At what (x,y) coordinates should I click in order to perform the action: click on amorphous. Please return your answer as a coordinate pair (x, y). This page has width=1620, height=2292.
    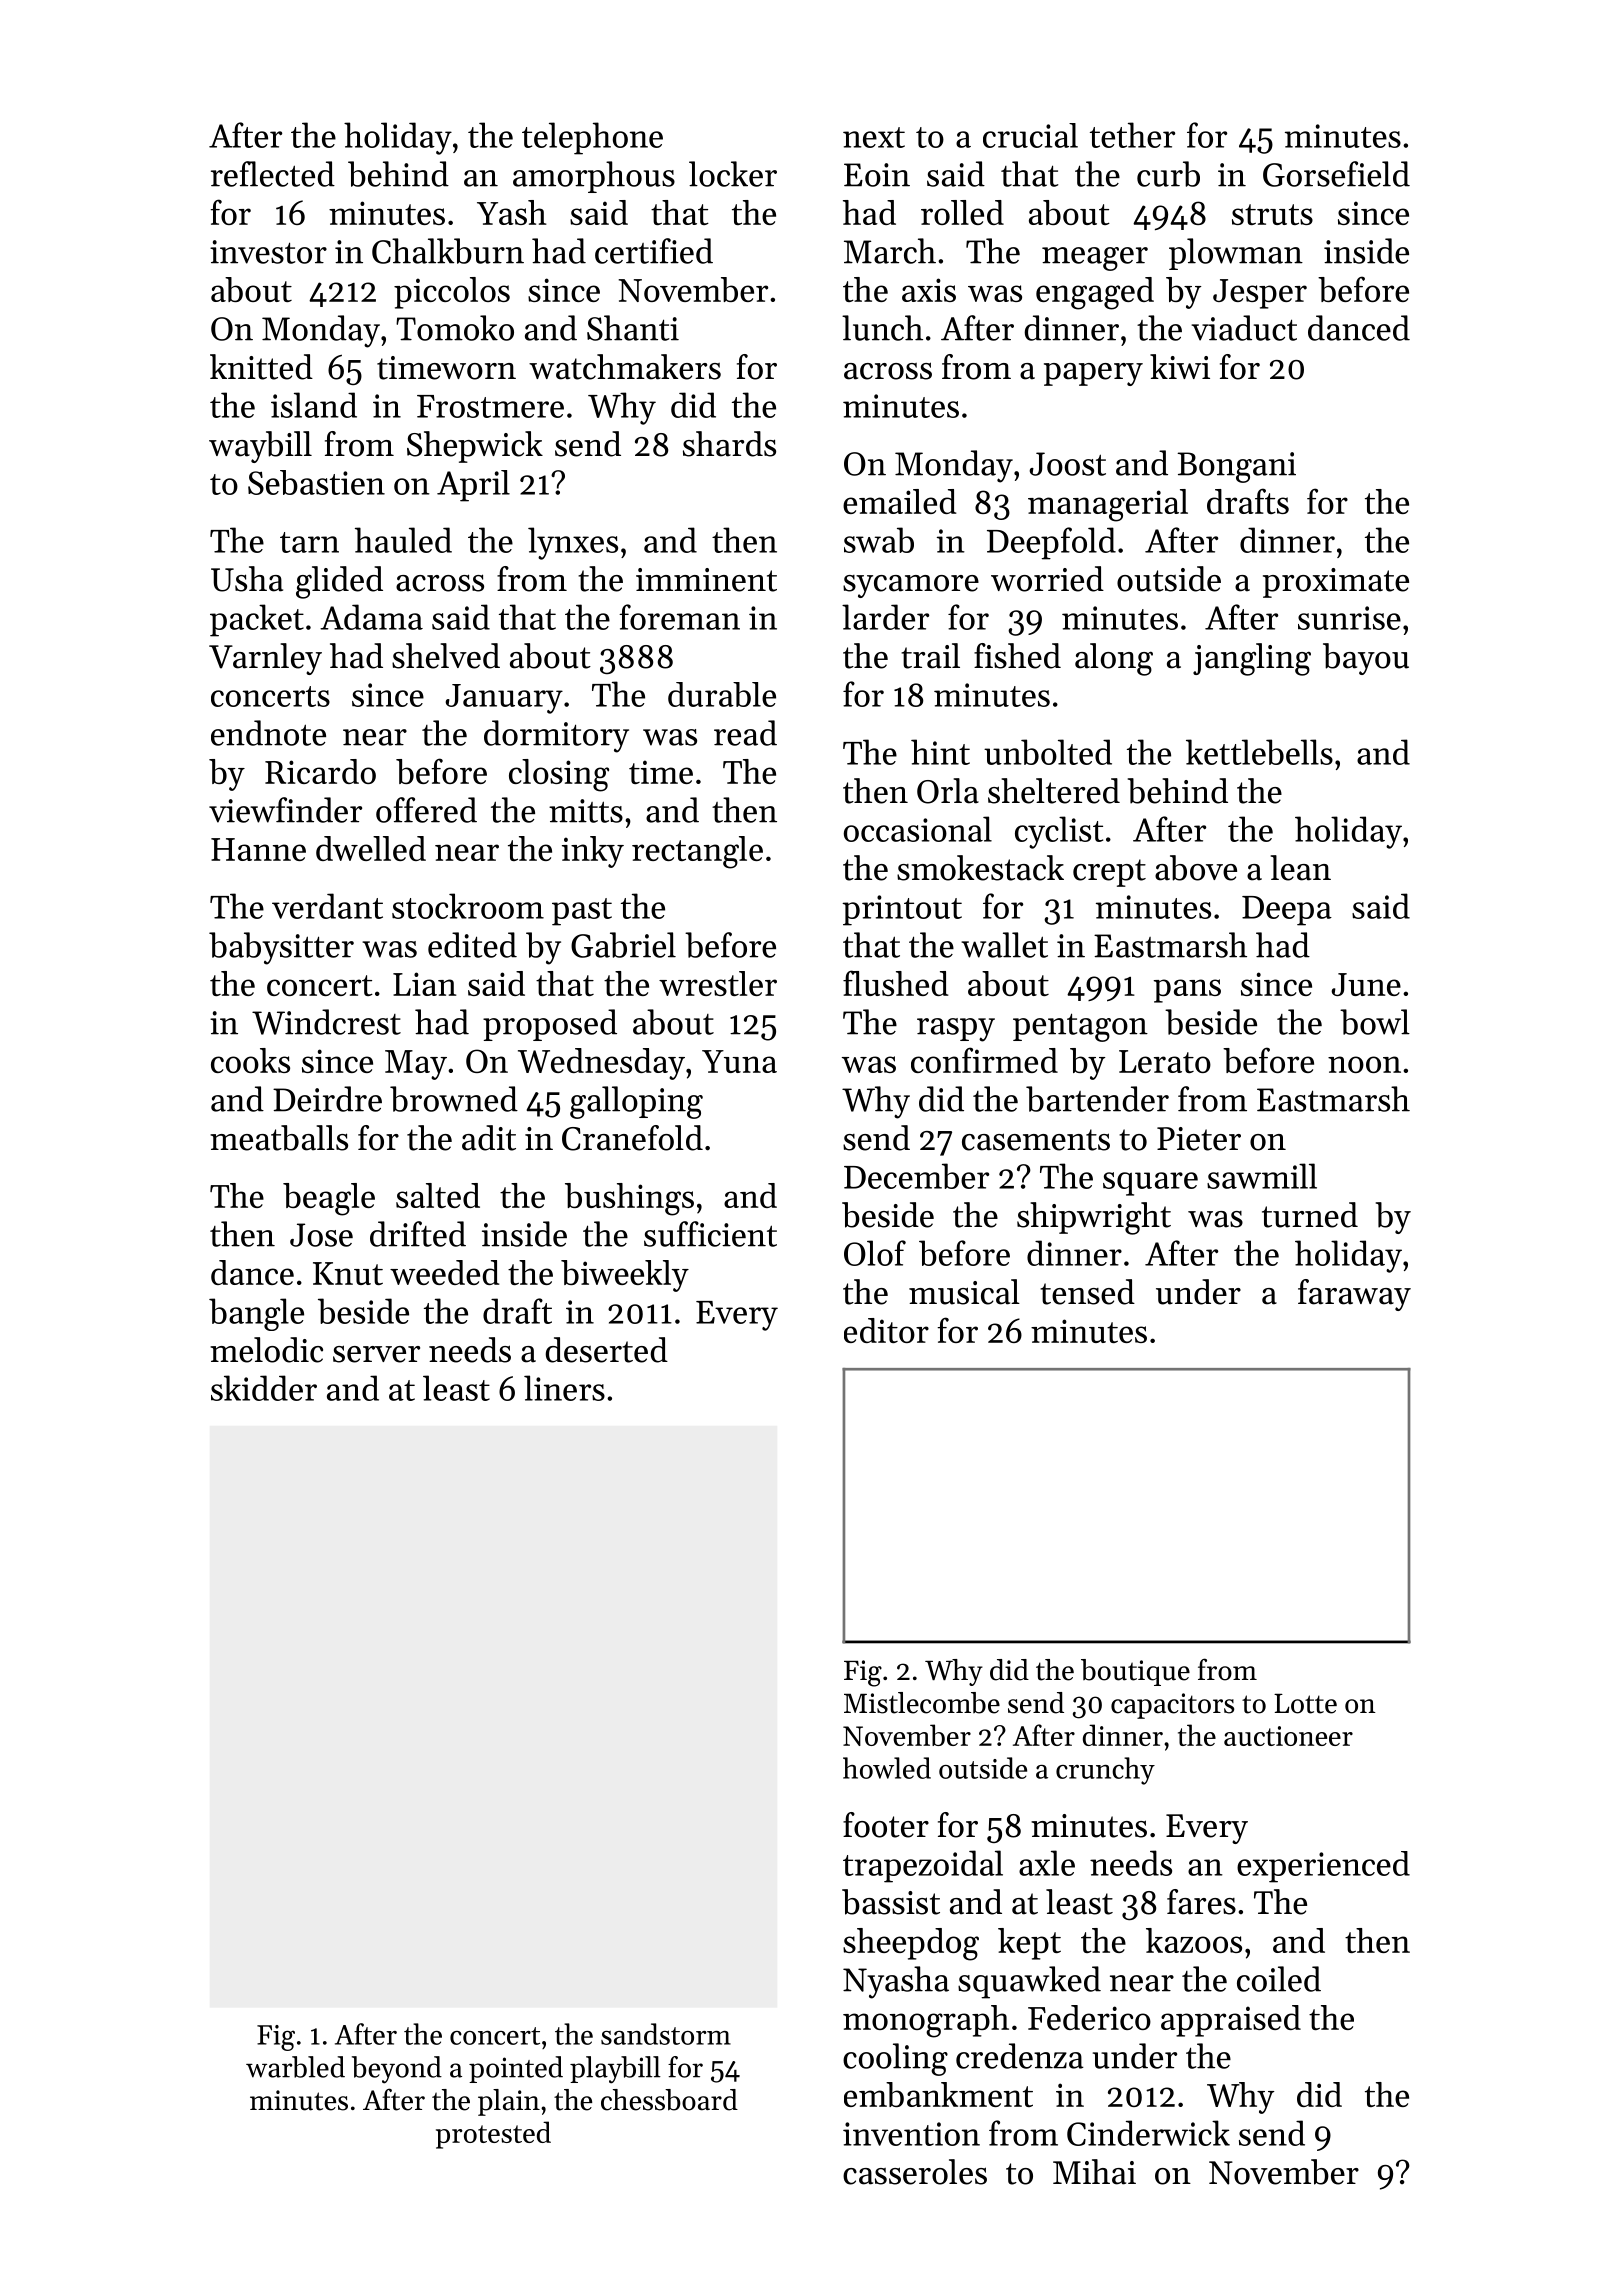
    Looking at the image, I should click on (594, 177).
